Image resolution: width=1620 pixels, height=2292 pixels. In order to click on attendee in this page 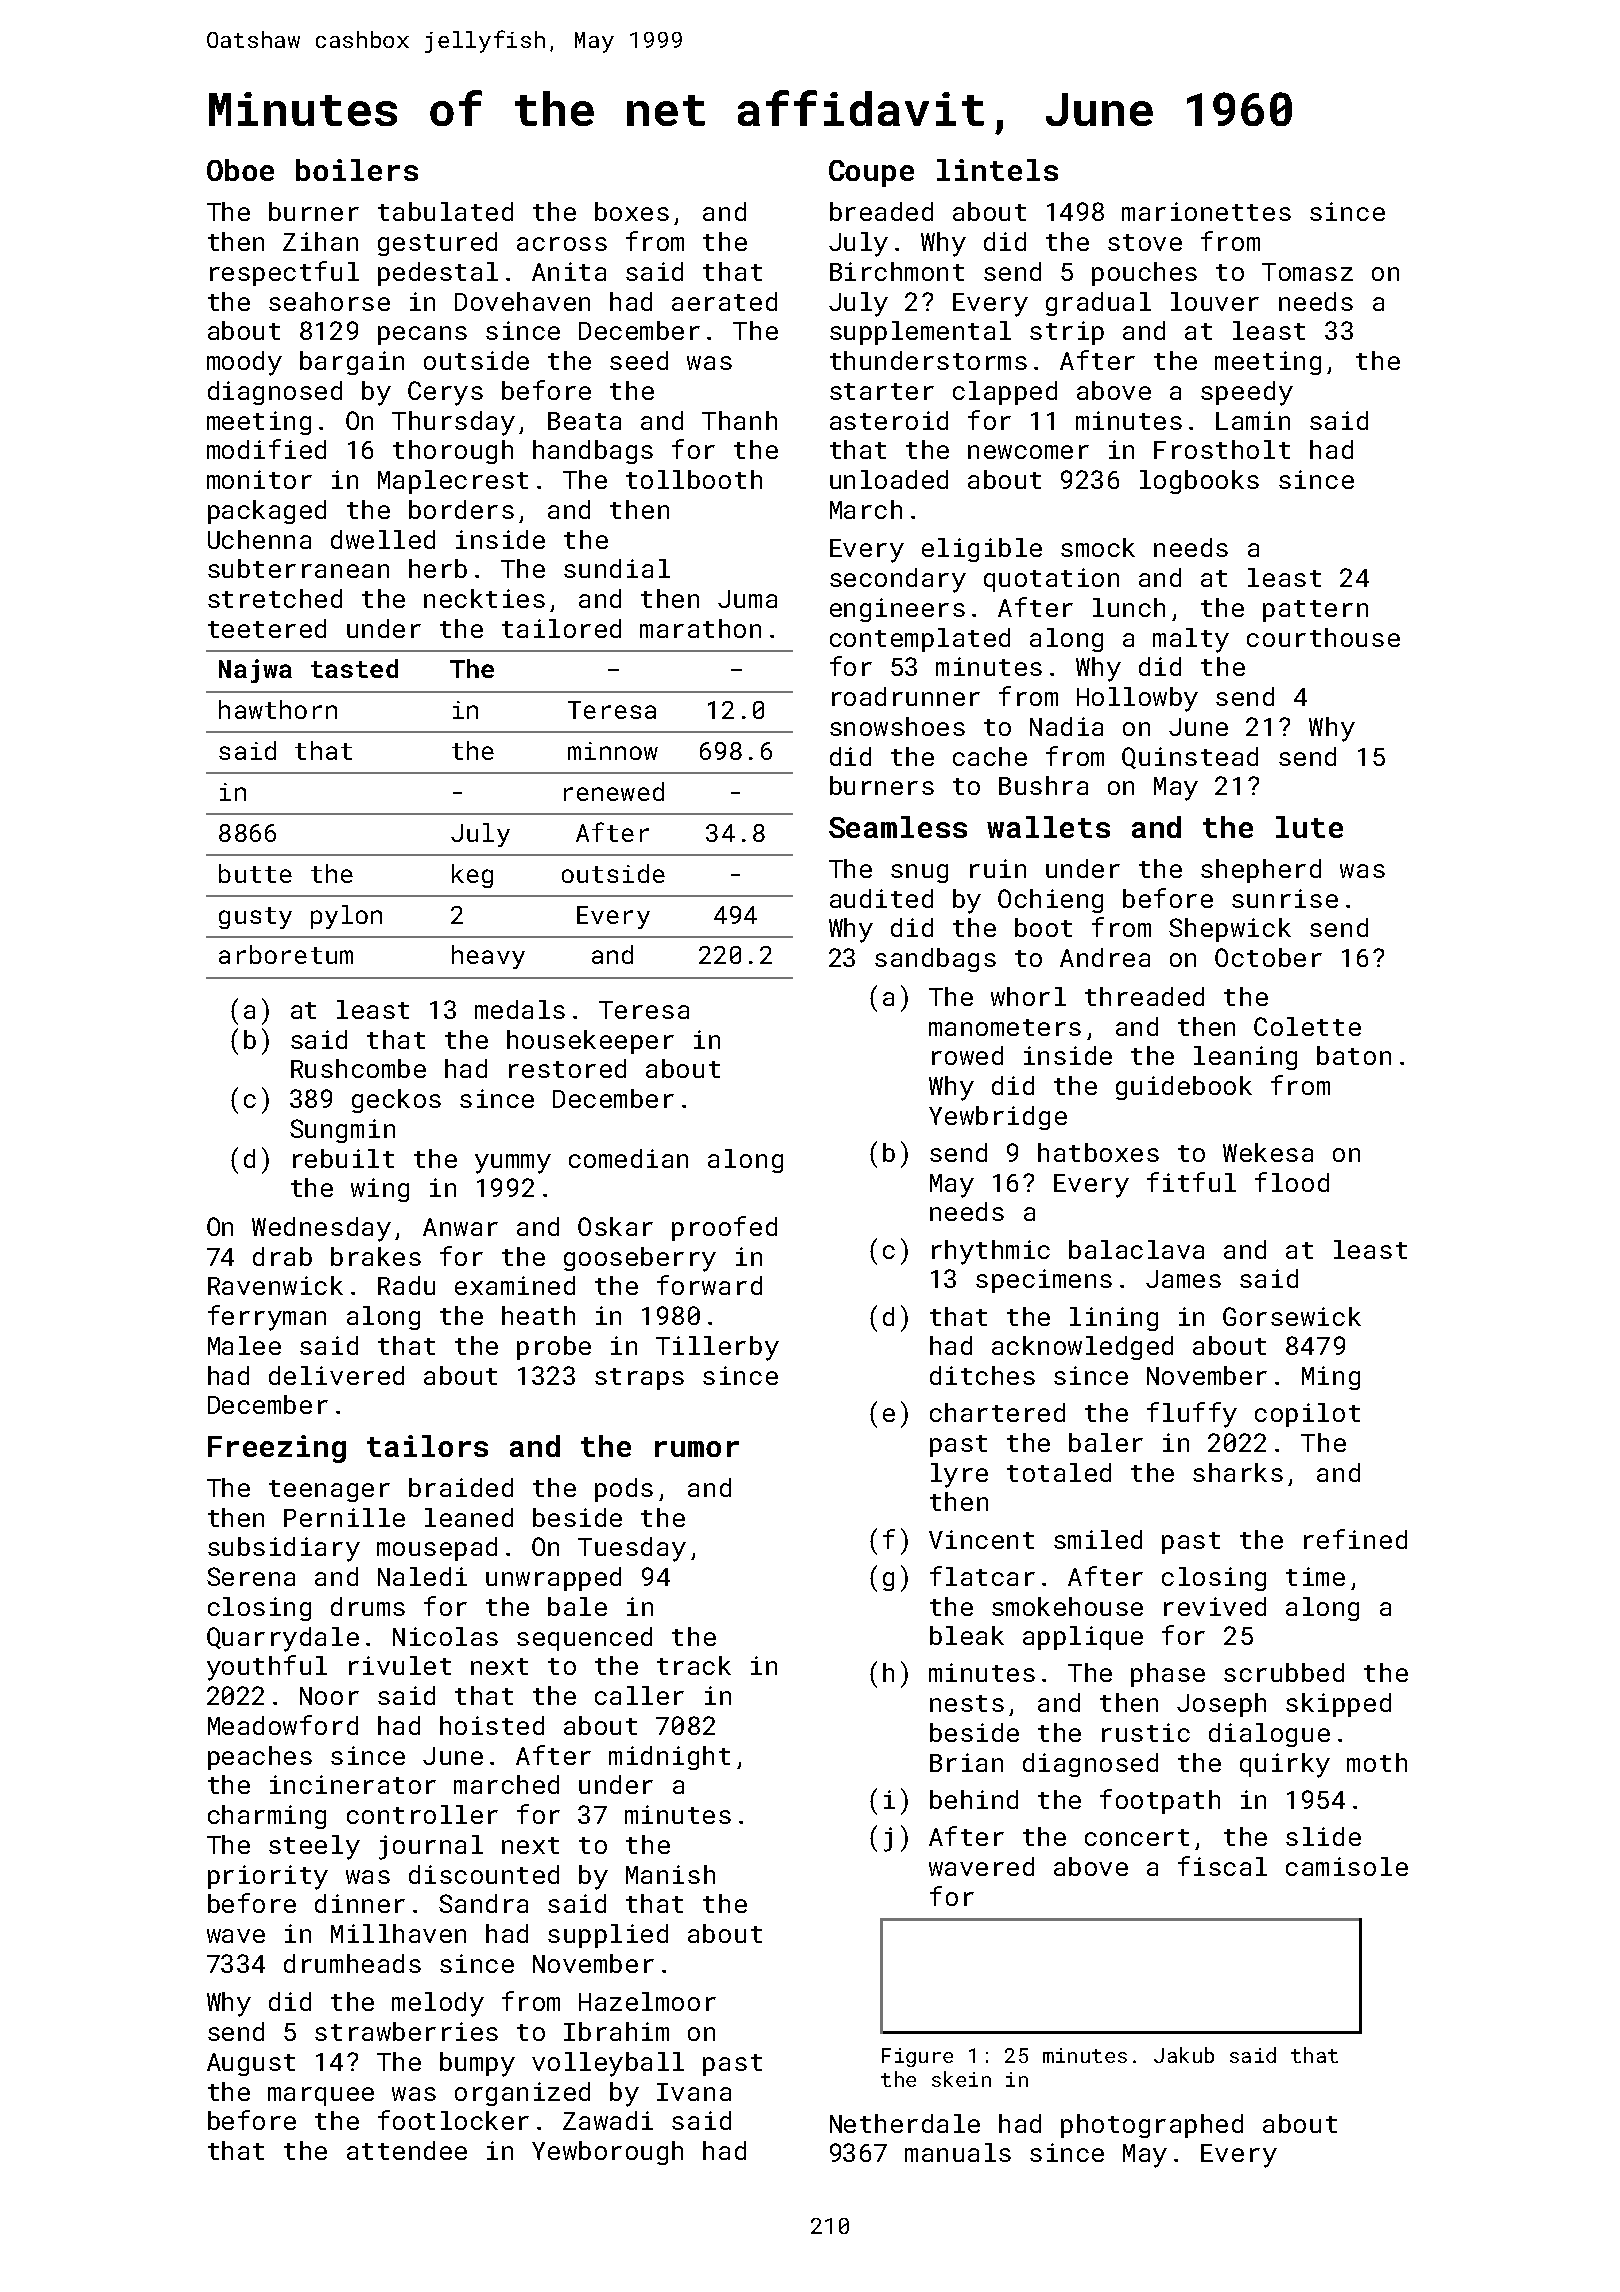, I will do `click(407, 2150)`.
